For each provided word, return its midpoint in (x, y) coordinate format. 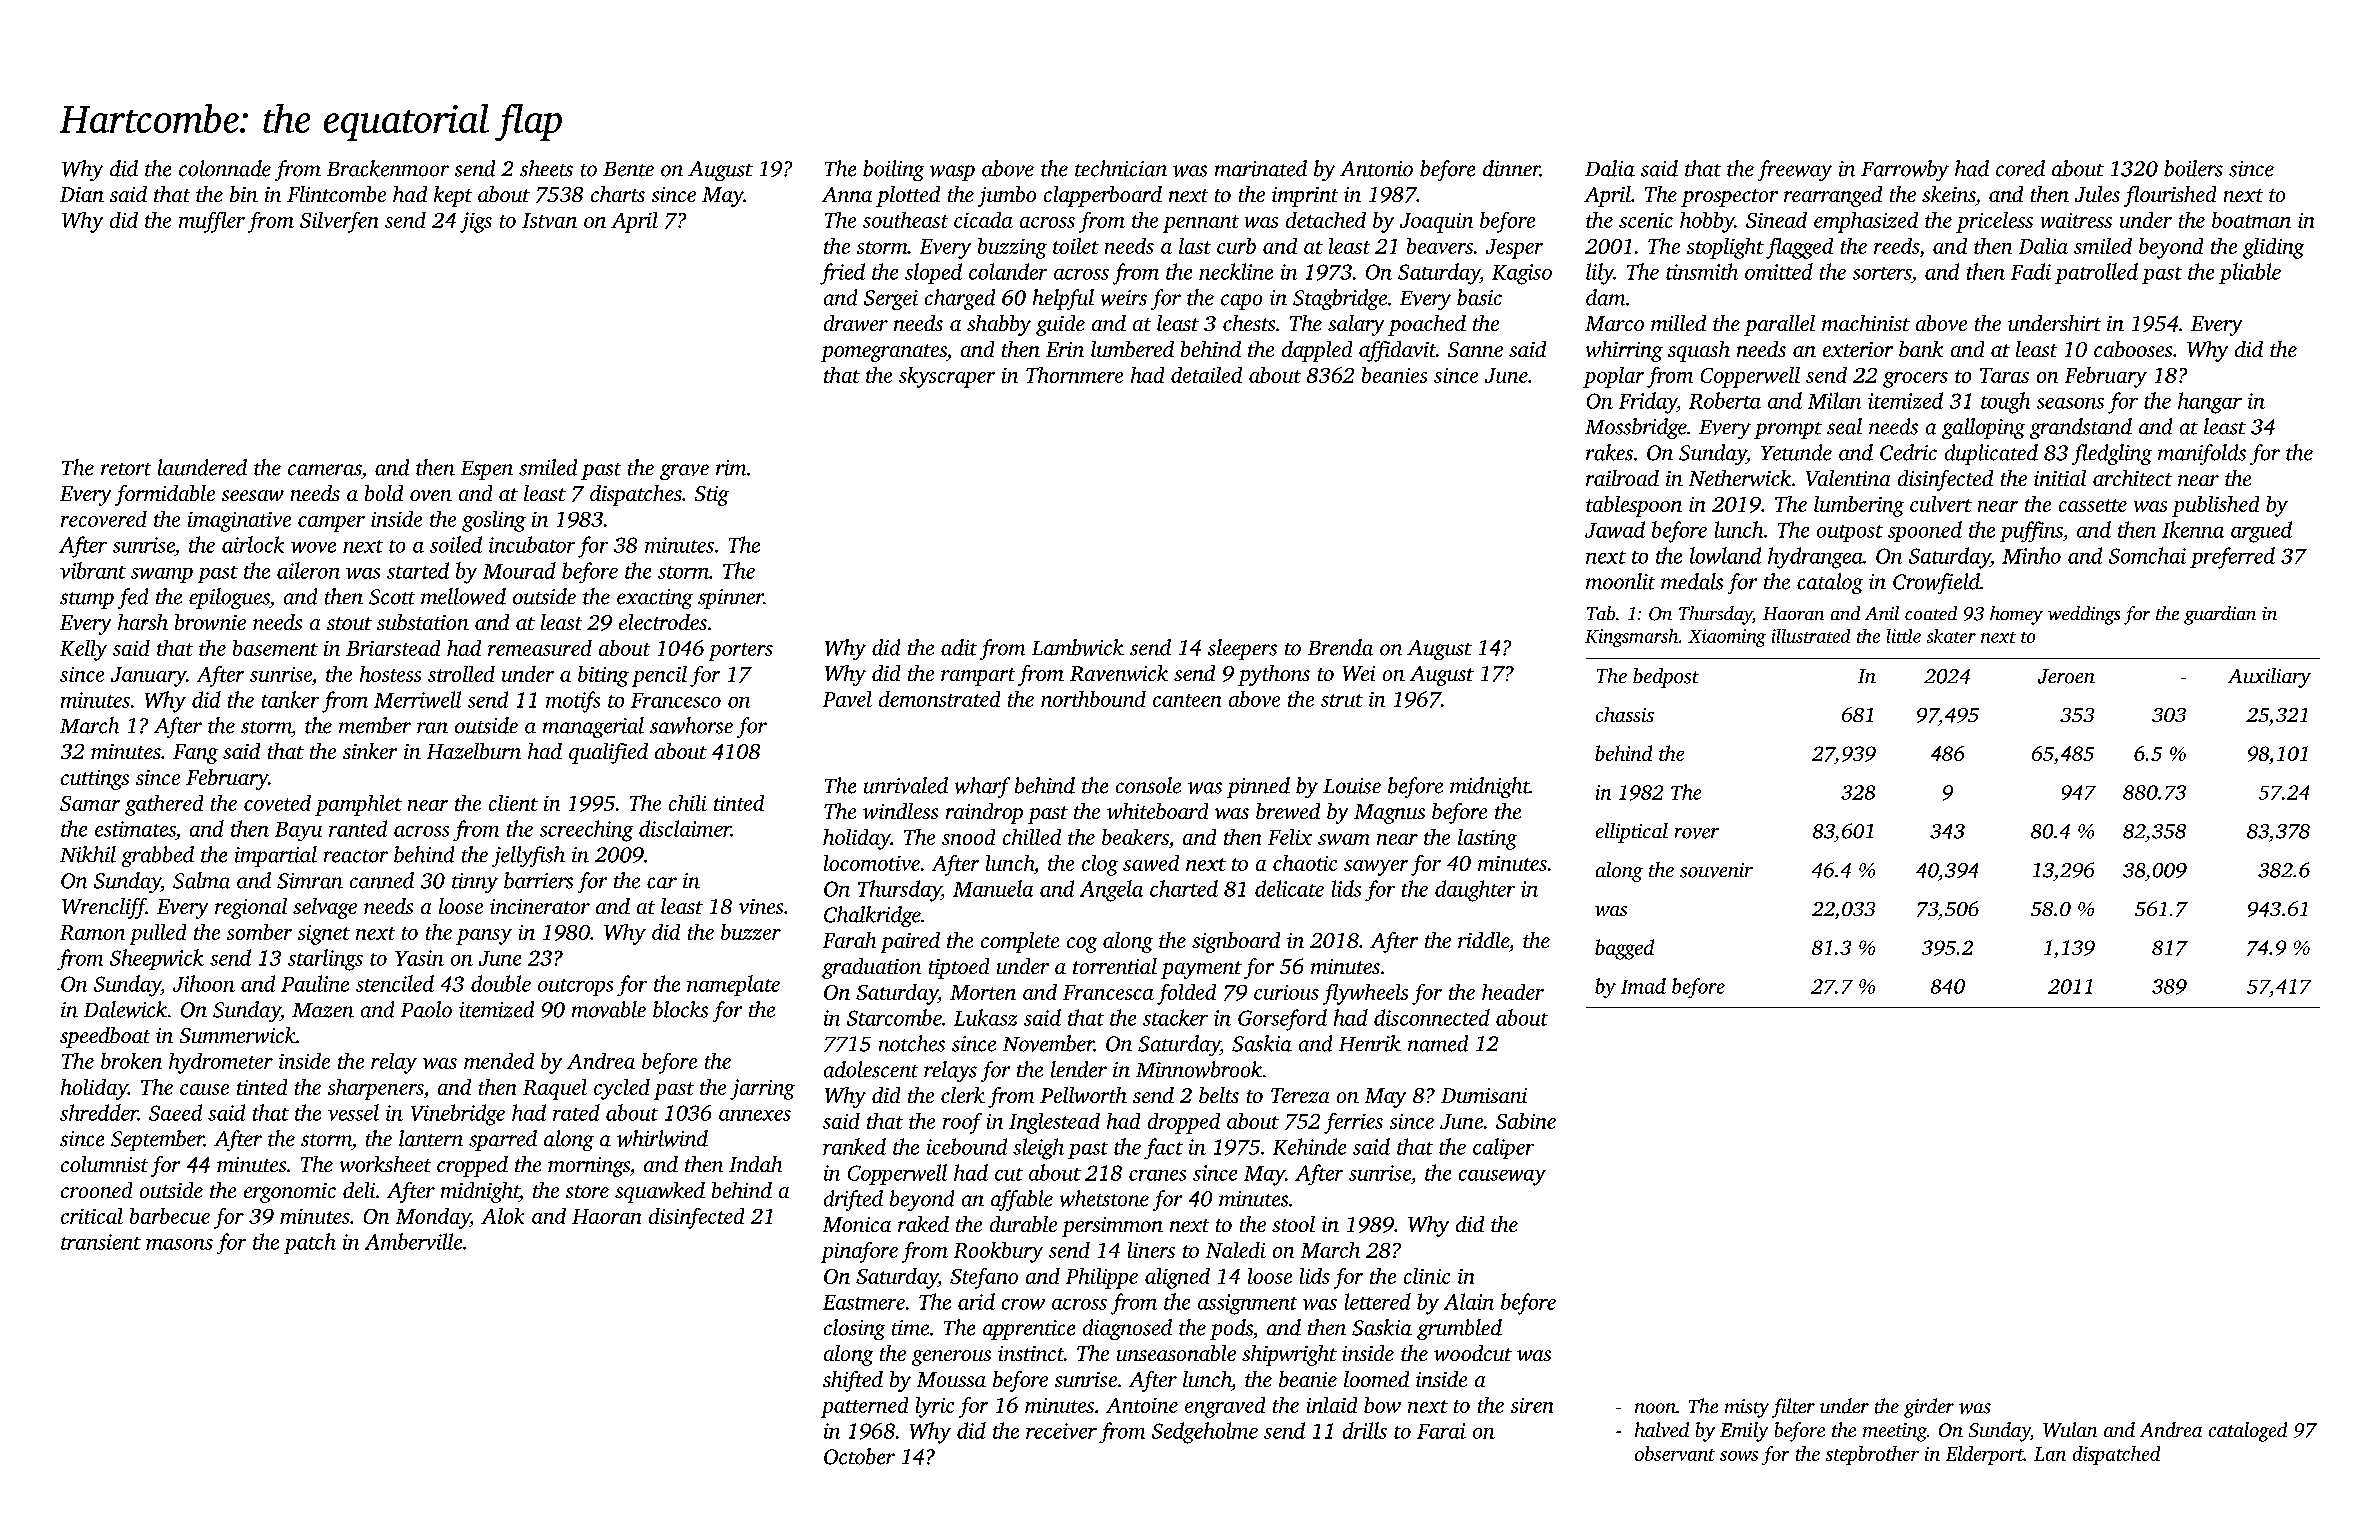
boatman (2251, 220)
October (859, 1456)
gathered (164, 805)
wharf (982, 787)
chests (1249, 323)
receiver (1061, 1431)
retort (126, 469)
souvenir (1716, 870)
